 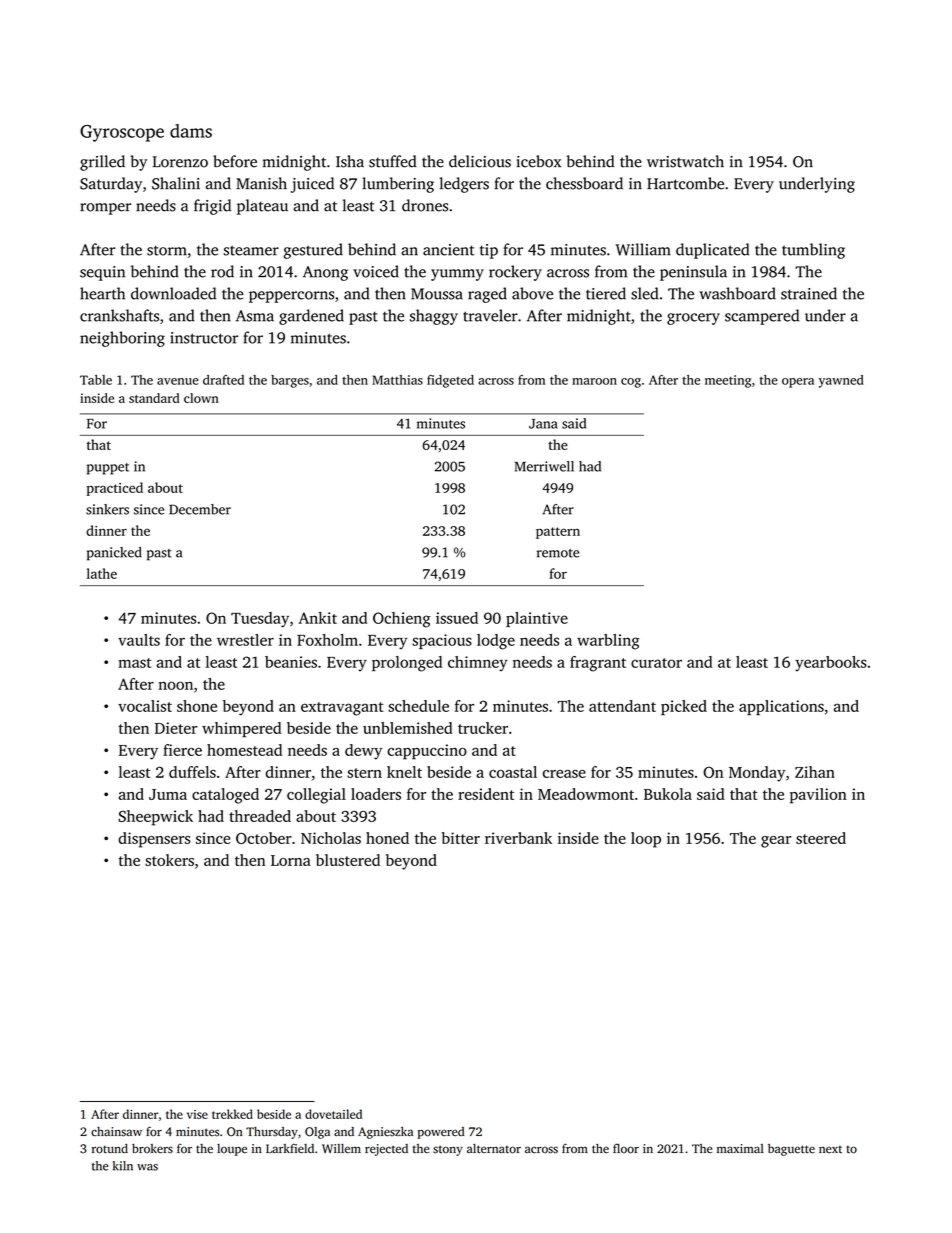 I want to click on loupe, so click(x=232, y=1150).
